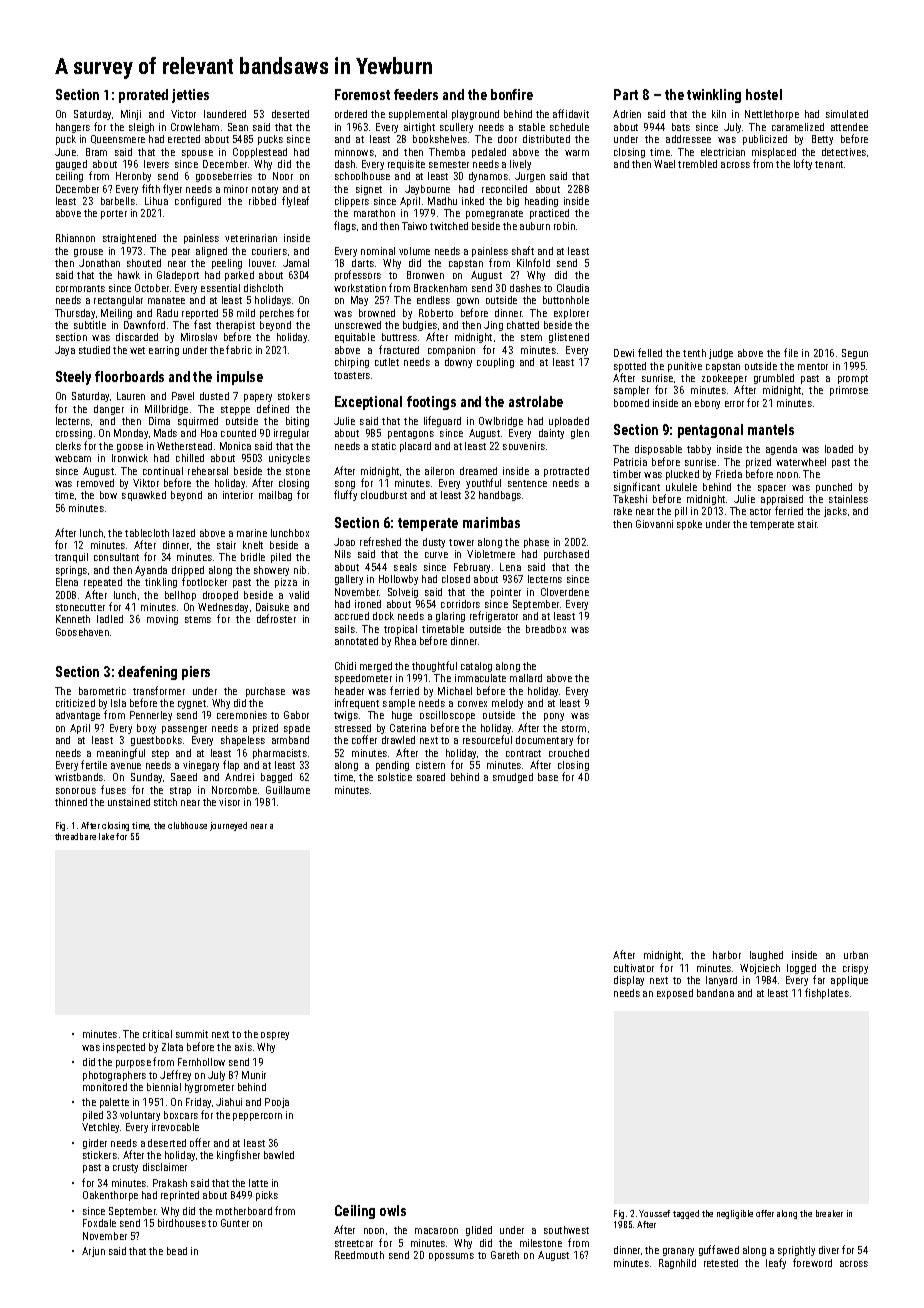 Image resolution: width=924 pixels, height=1308 pixels. I want to click on Pooja, so click(277, 1103).
